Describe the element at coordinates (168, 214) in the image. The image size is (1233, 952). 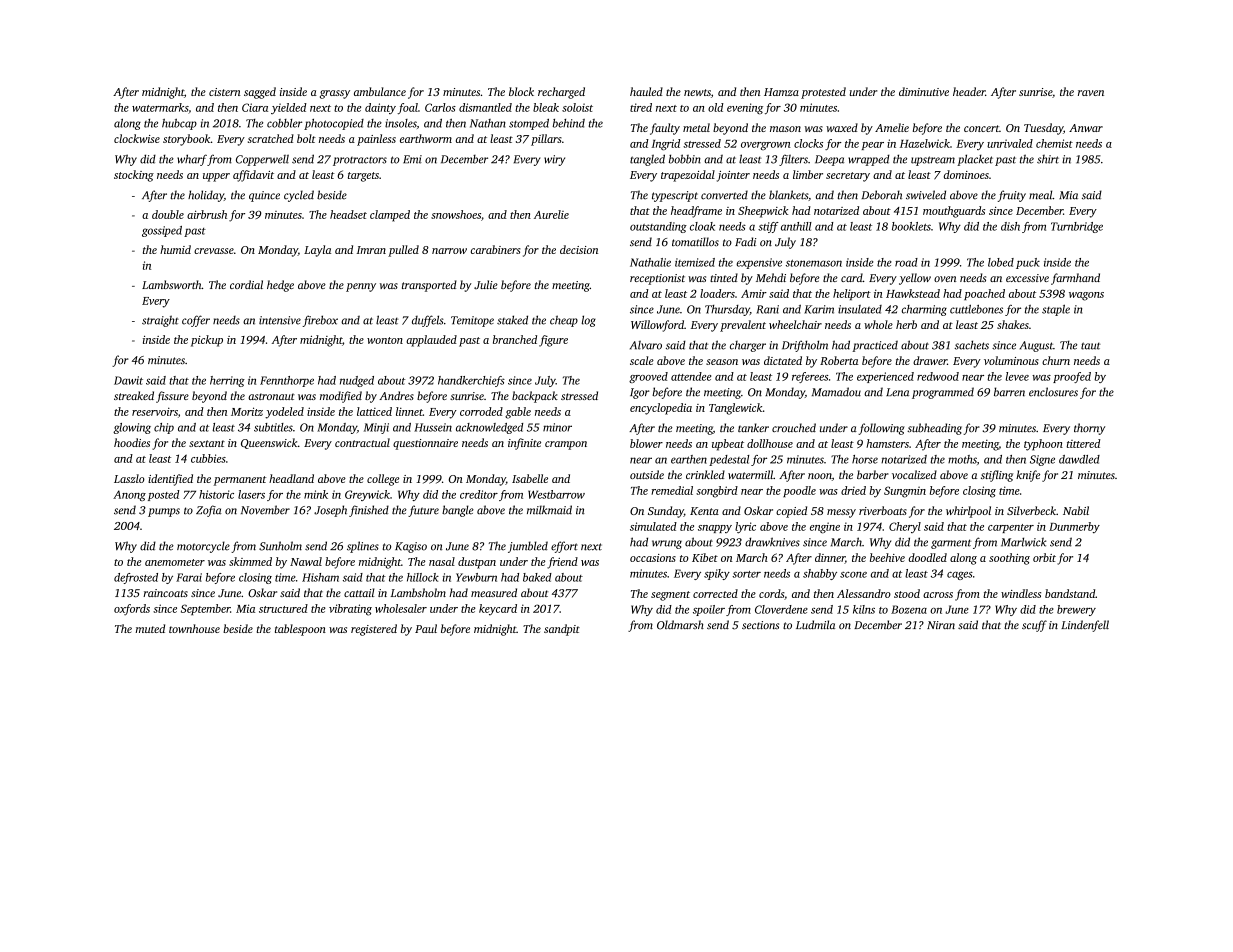
I see `double` at that location.
